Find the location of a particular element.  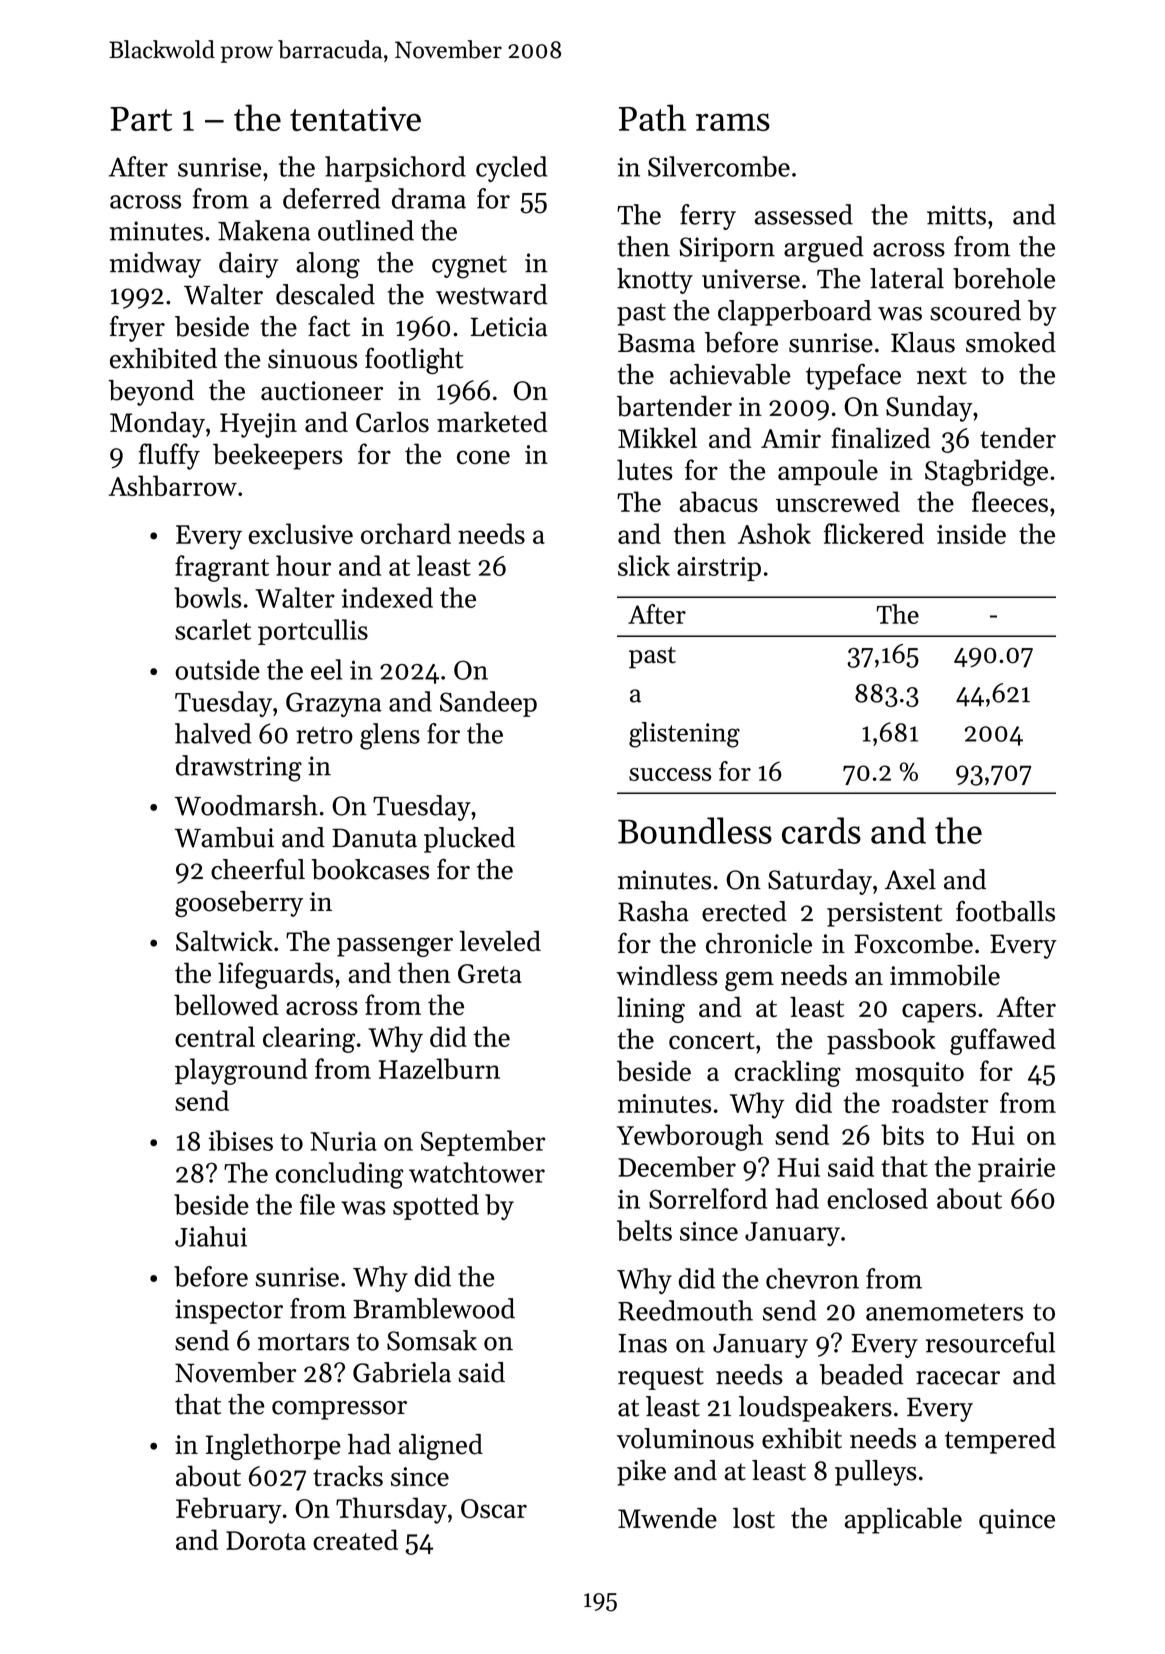

slick is located at coordinates (644, 565).
